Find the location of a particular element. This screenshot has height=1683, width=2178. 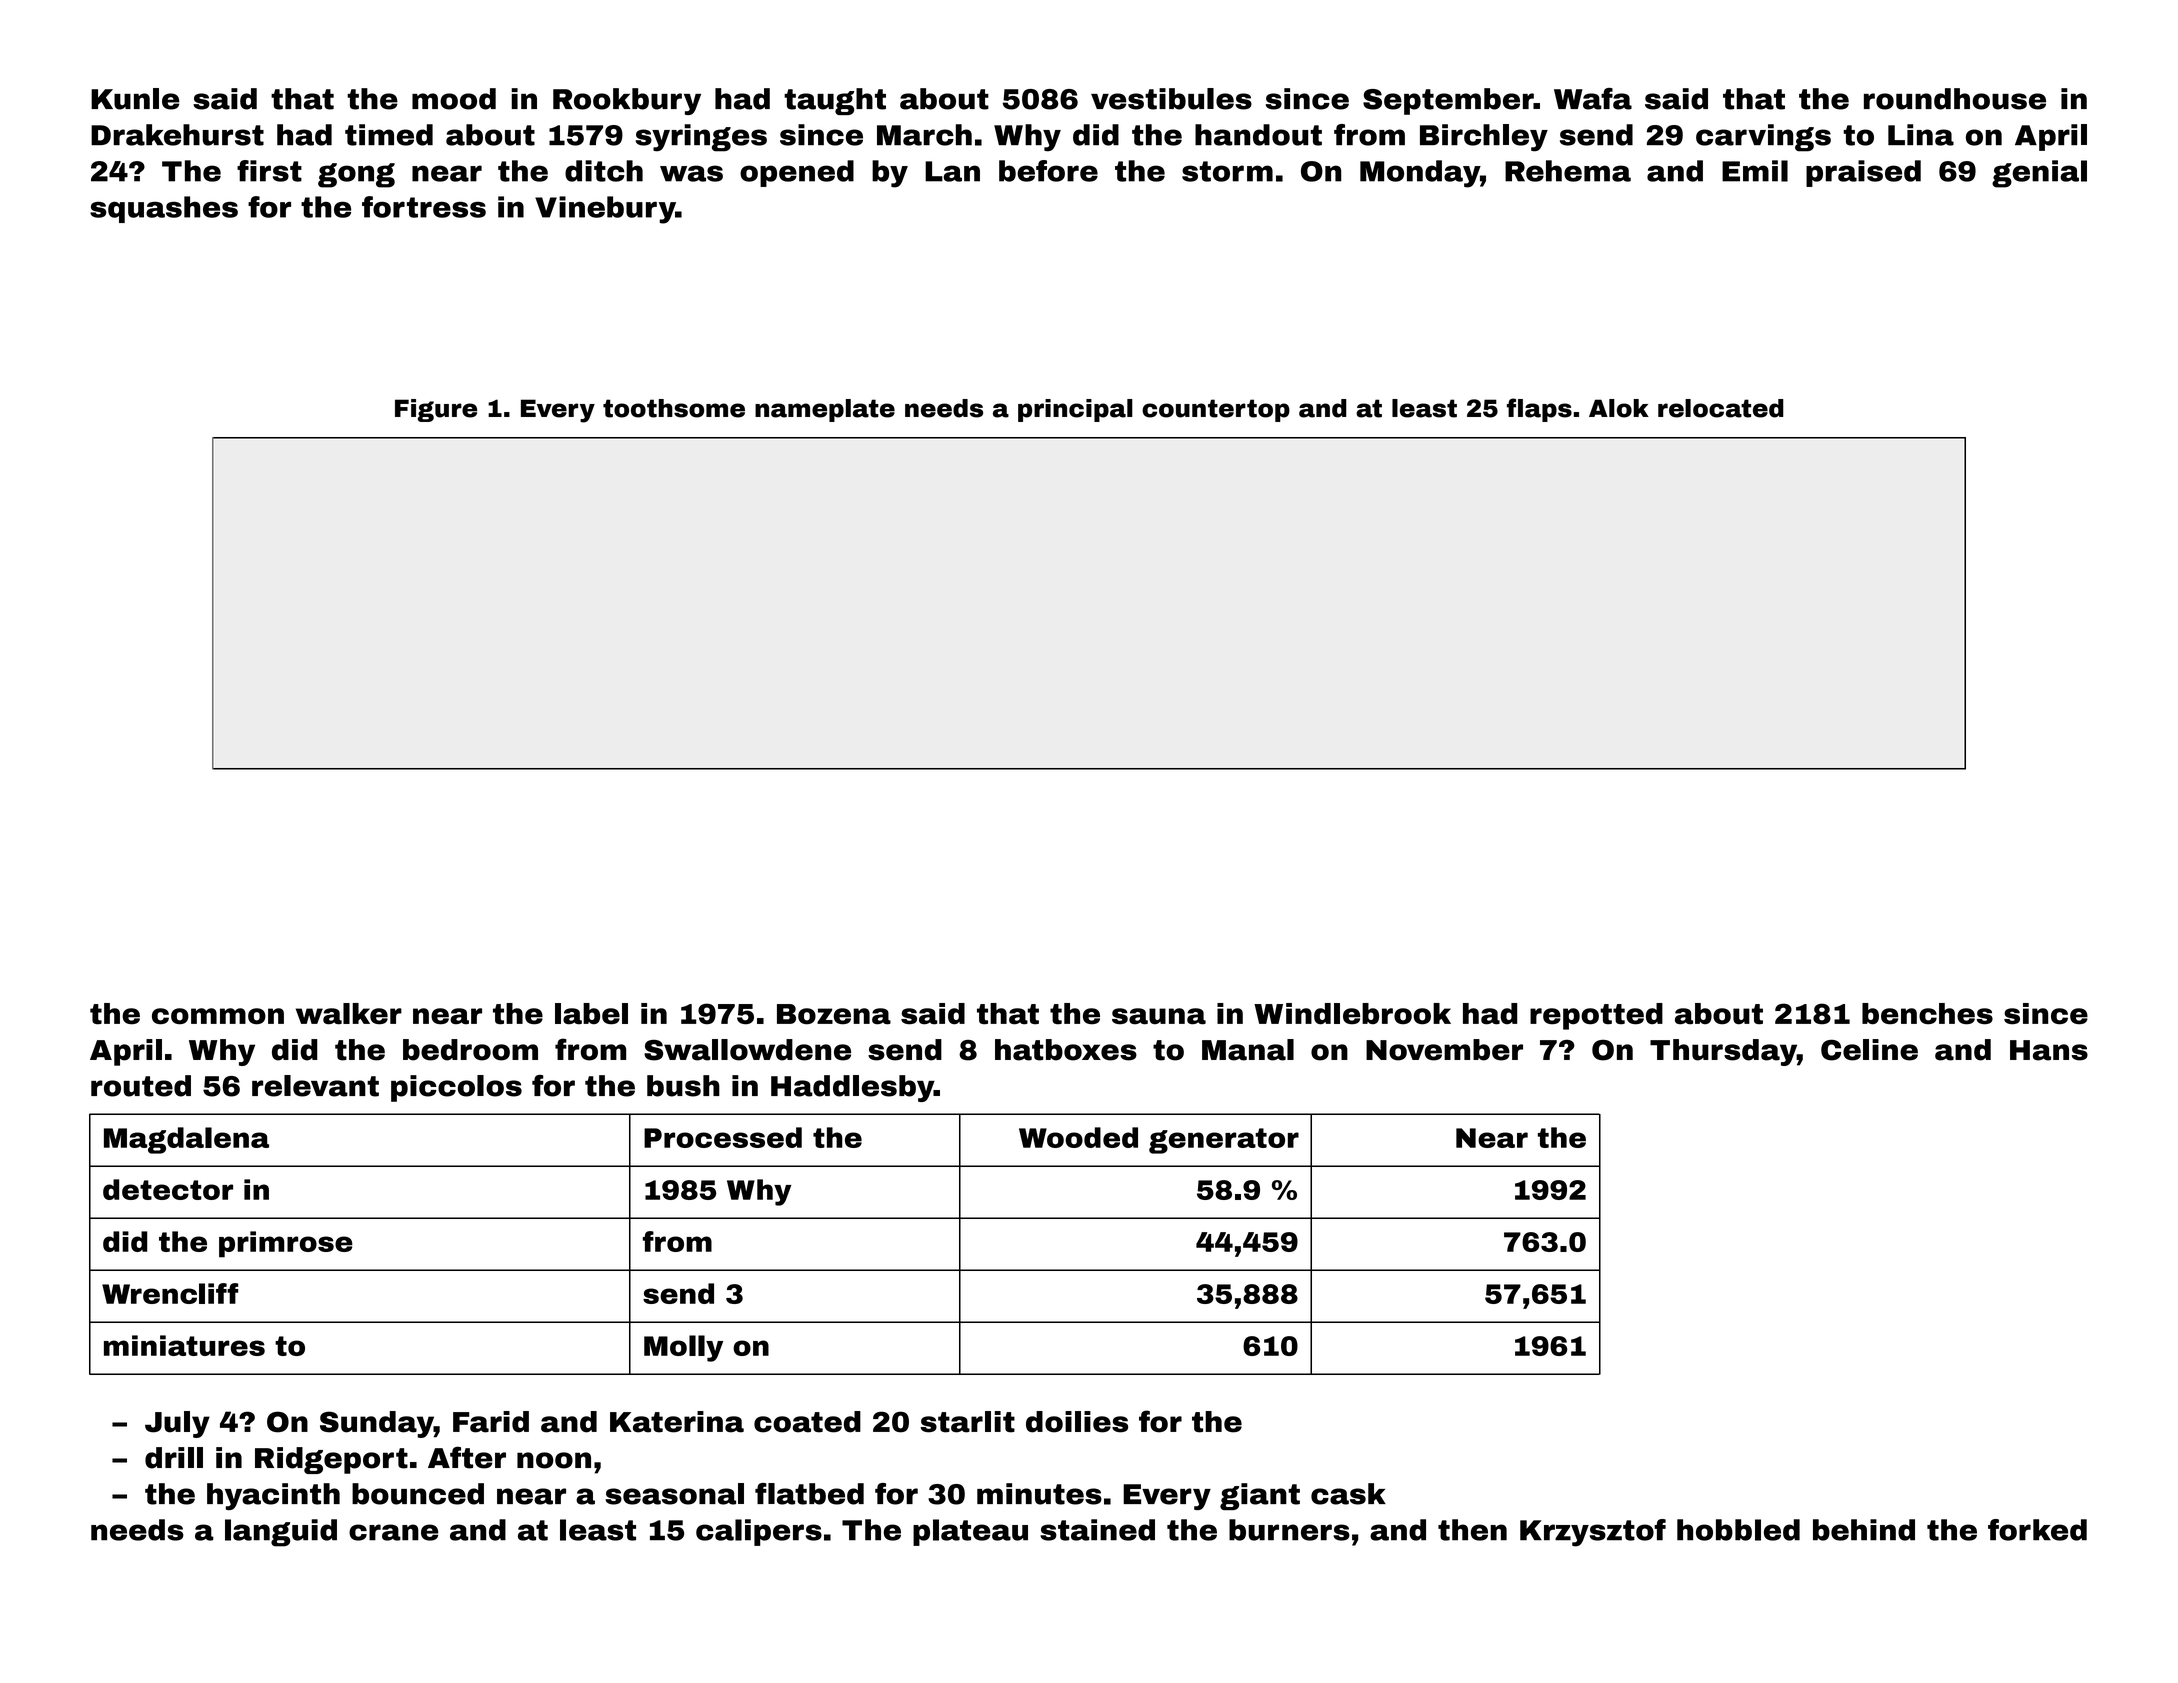

relocated is located at coordinates (1721, 408).
